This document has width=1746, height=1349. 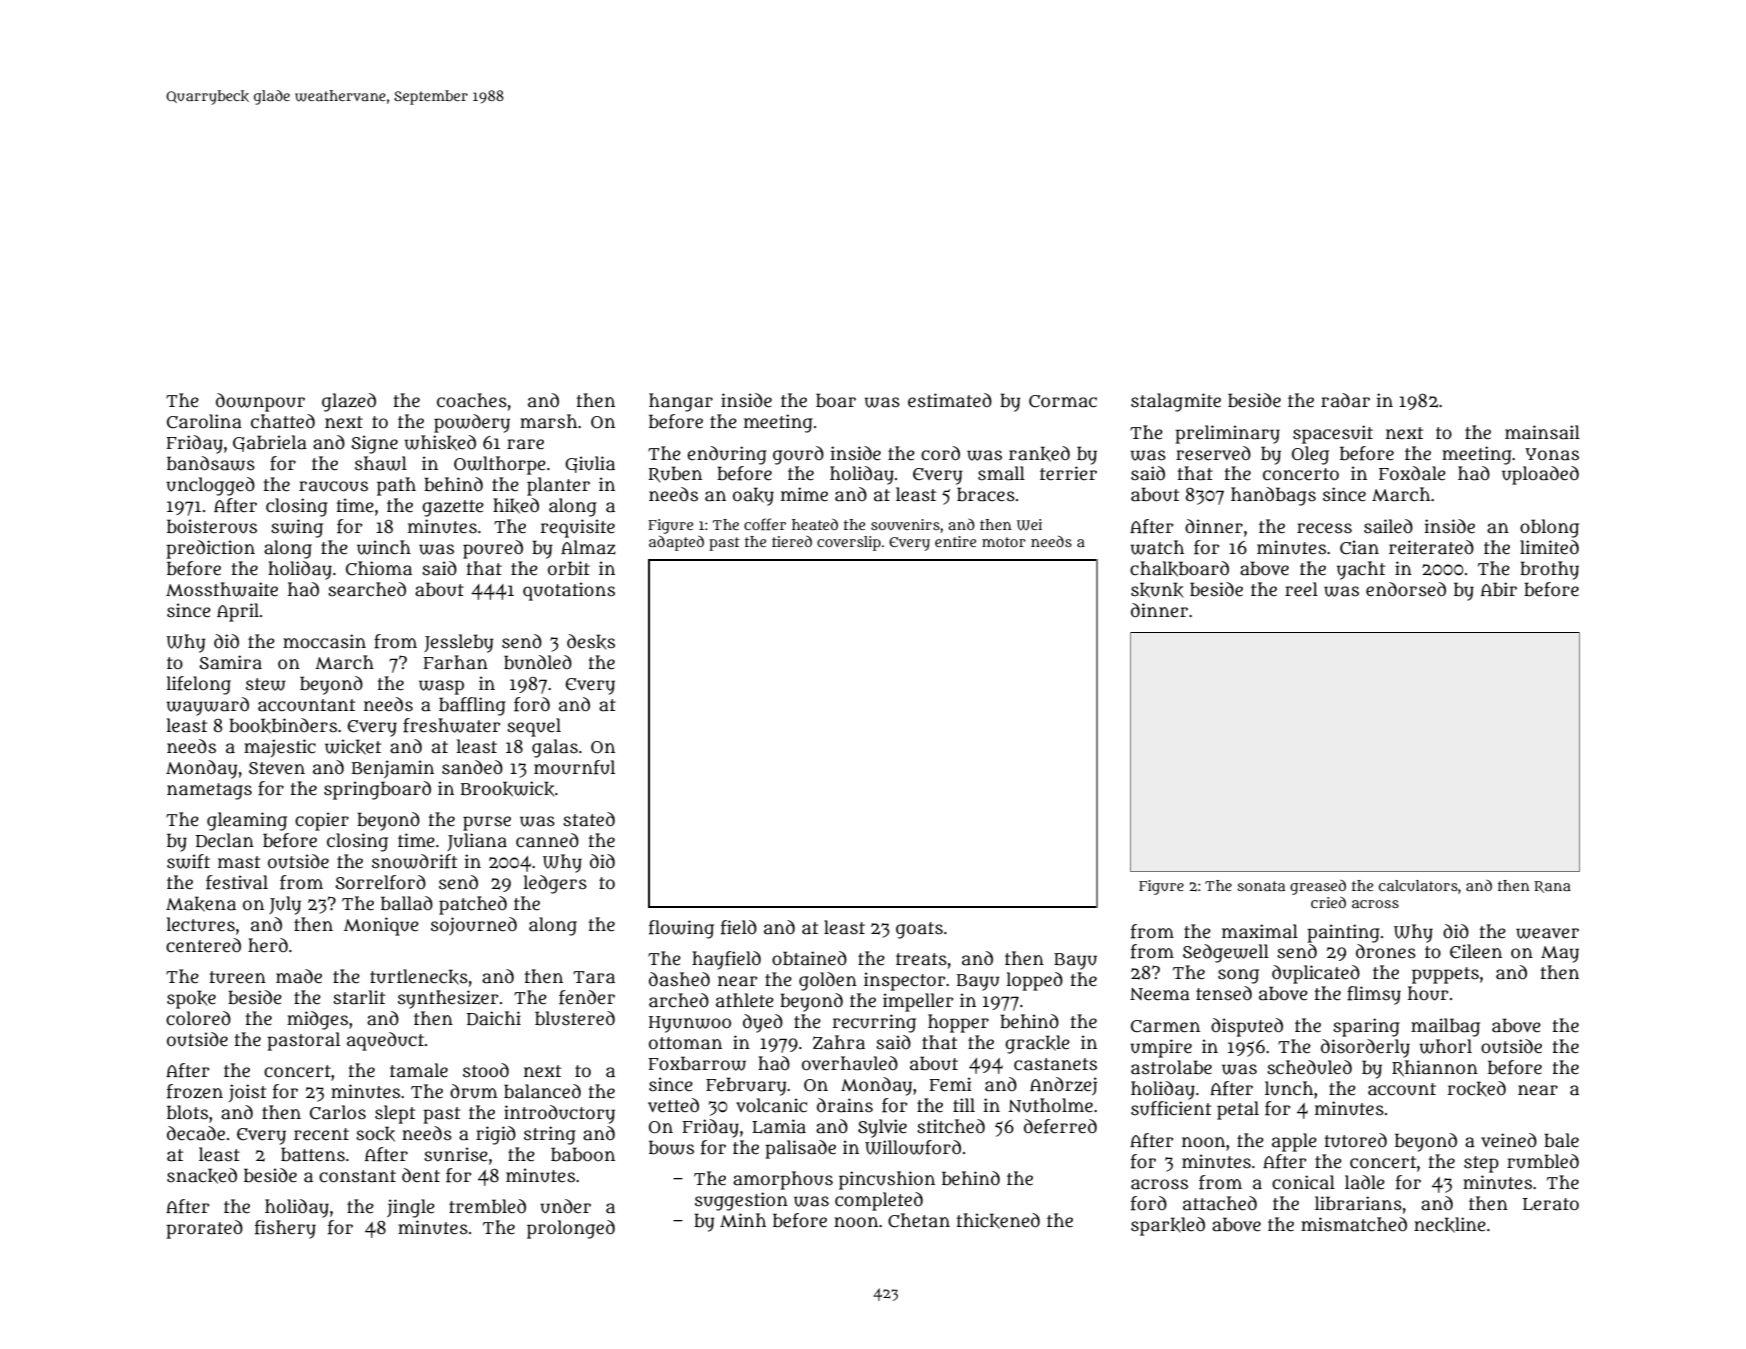 I want to click on cried, so click(x=1328, y=902).
